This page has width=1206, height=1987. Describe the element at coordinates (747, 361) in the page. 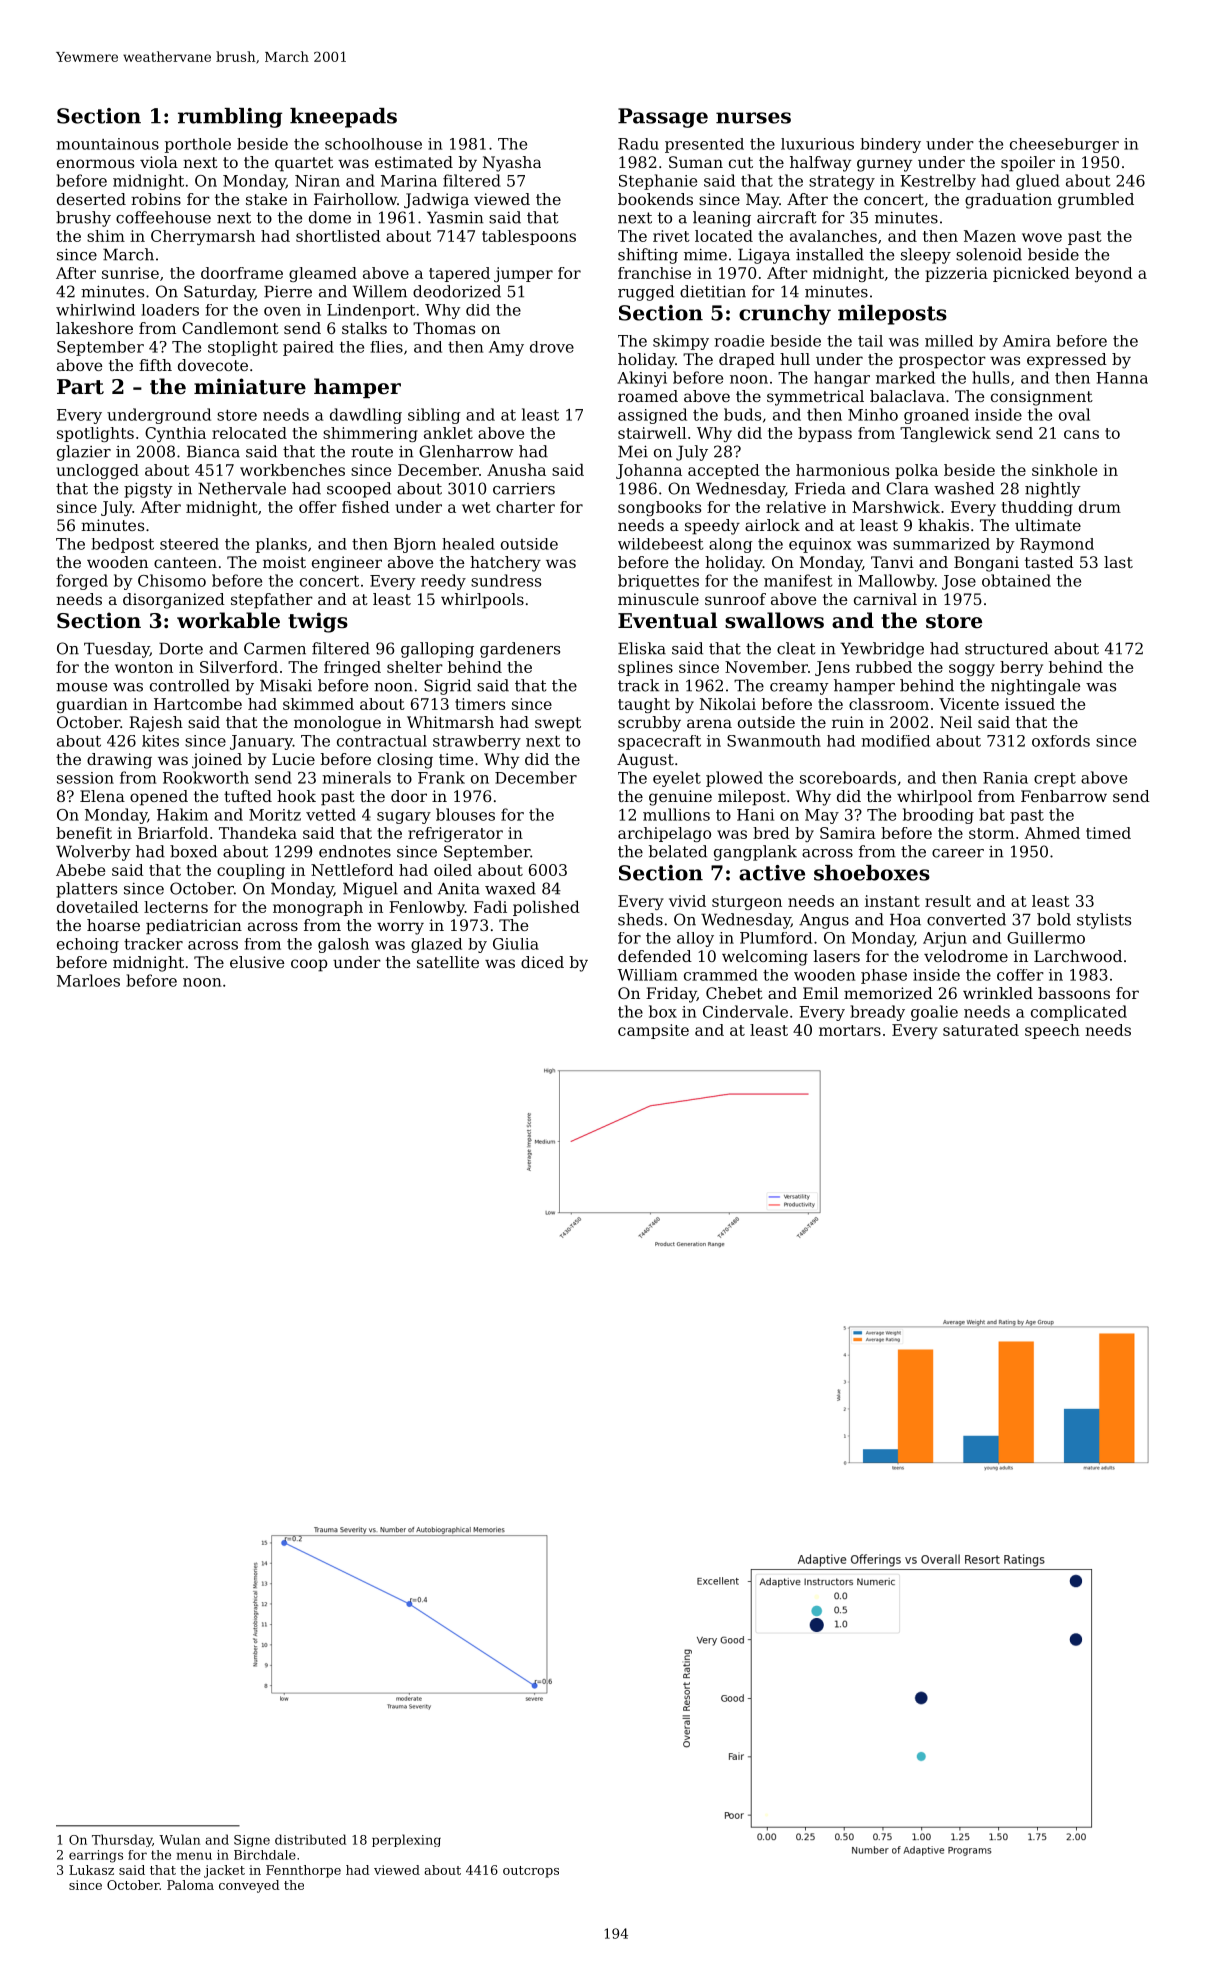

I see `draped` at that location.
